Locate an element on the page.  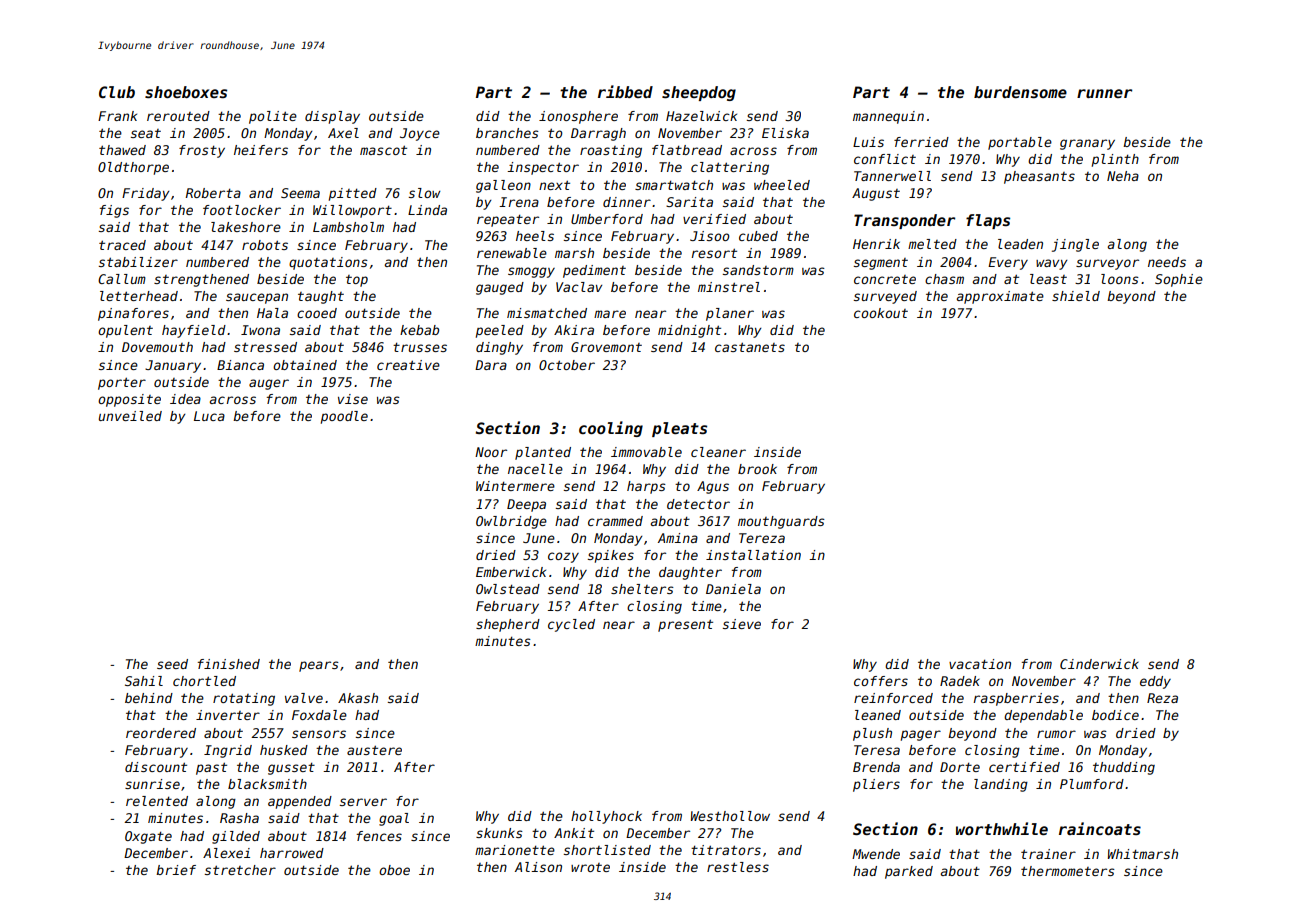
Luis is located at coordinates (868, 142).
